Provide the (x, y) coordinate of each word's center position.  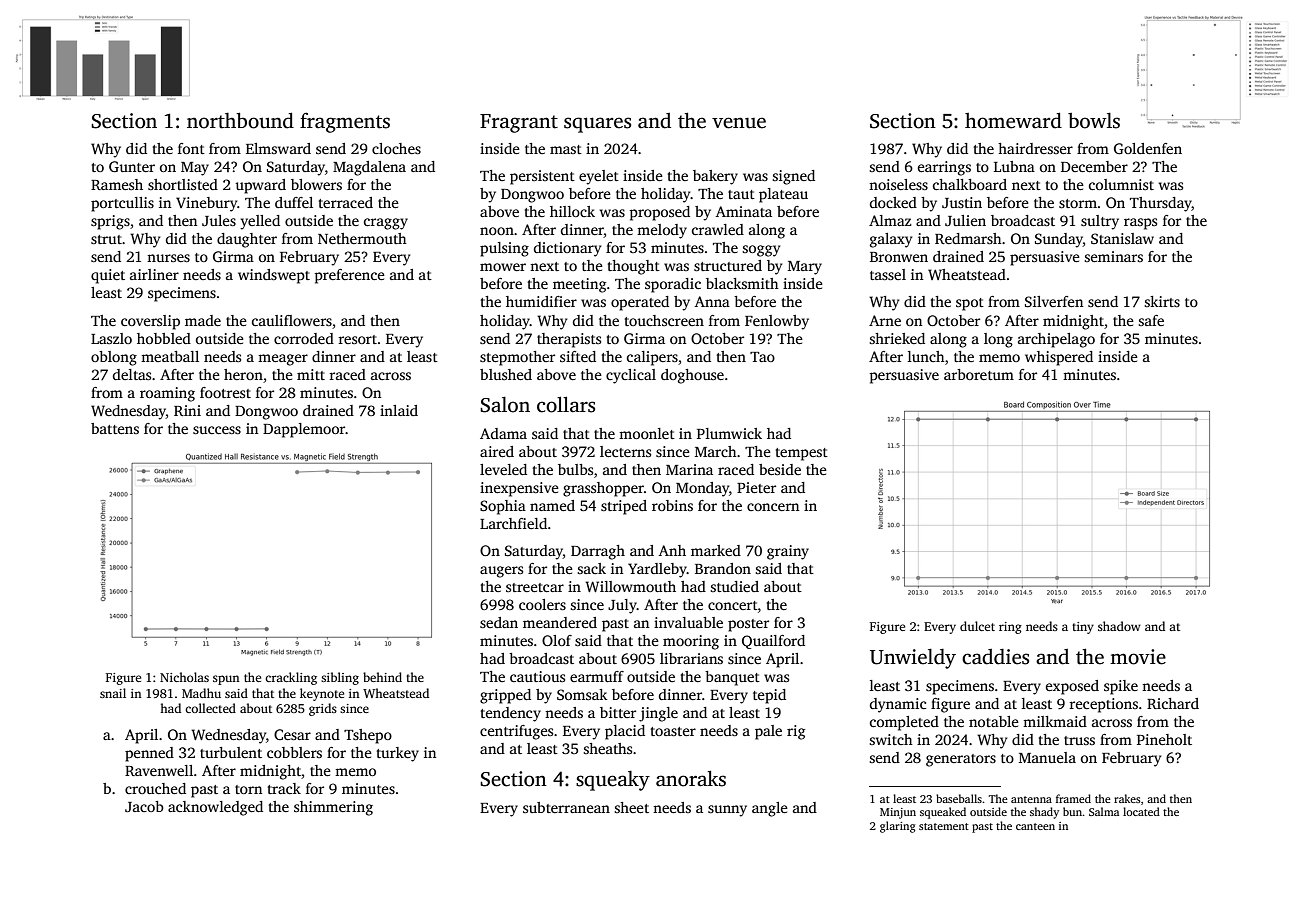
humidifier (541, 301)
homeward (1013, 120)
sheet (632, 807)
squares (597, 125)
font (191, 148)
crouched (155, 788)
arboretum (979, 374)
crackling (291, 678)
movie (1138, 657)
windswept (274, 276)
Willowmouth (630, 586)
